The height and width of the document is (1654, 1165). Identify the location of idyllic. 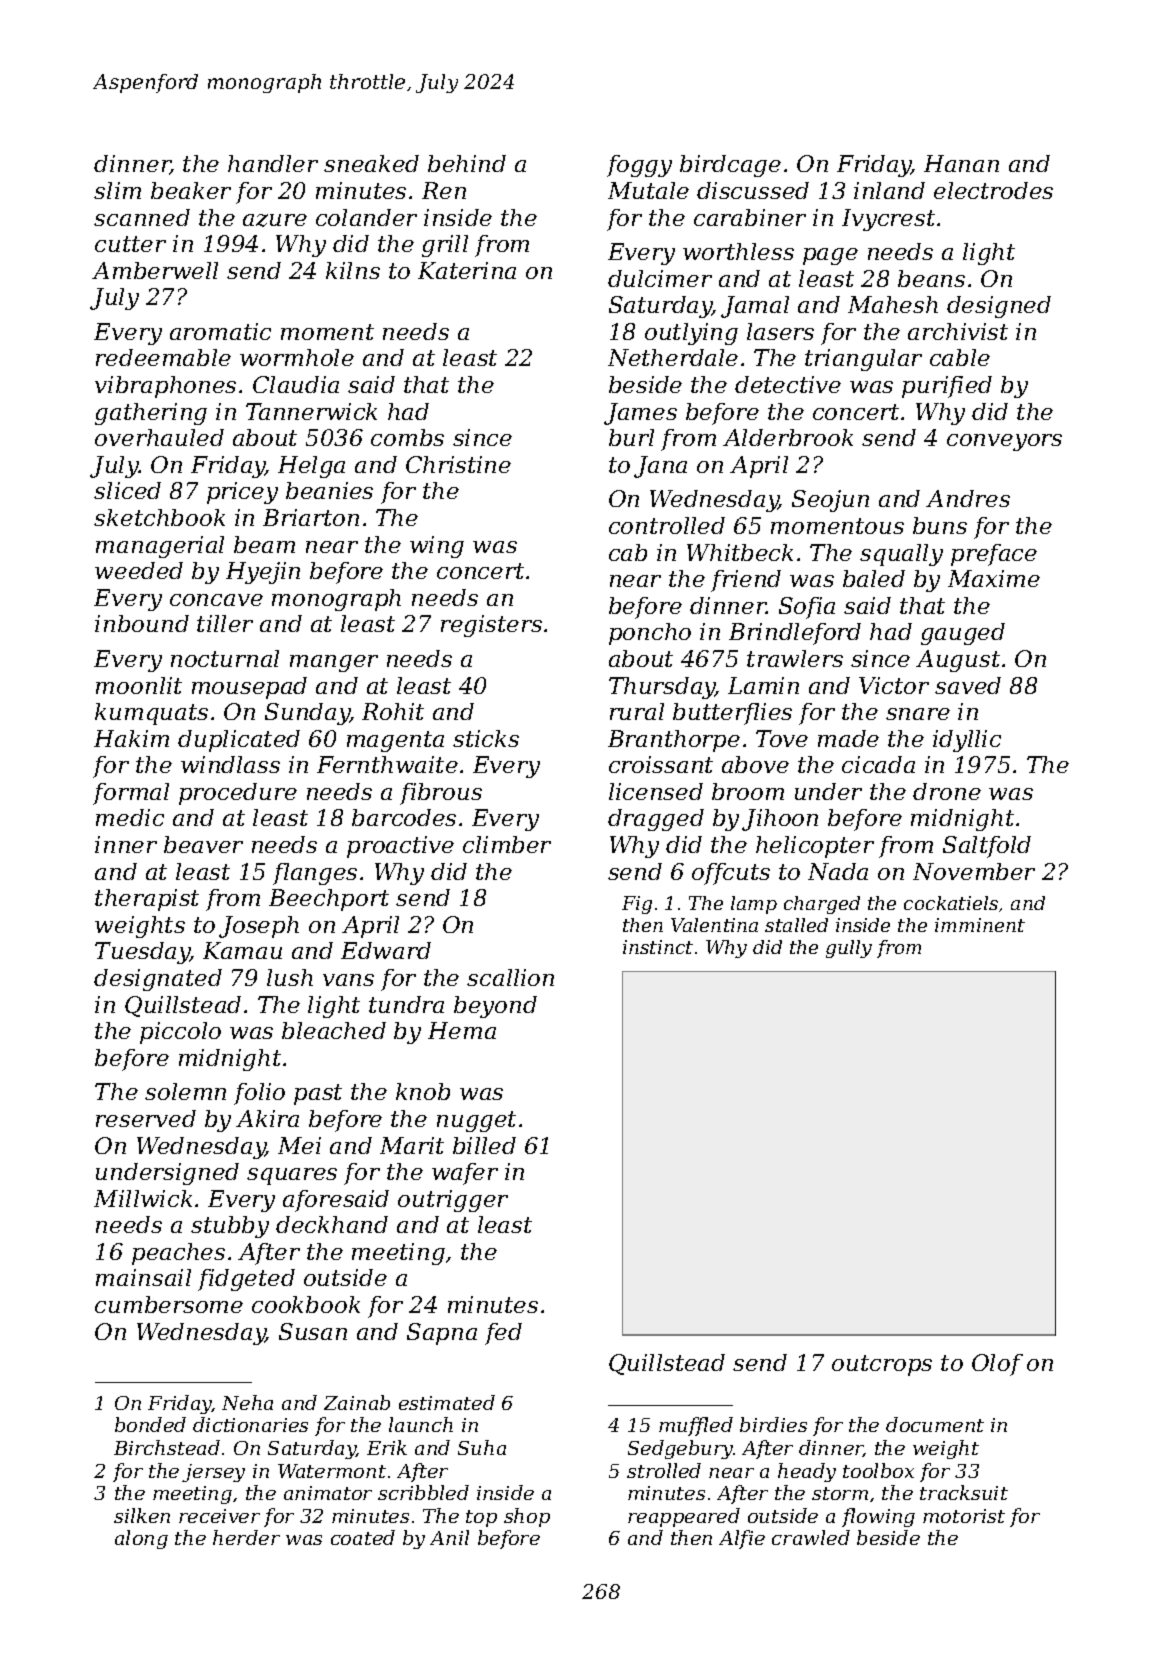
(967, 741).
